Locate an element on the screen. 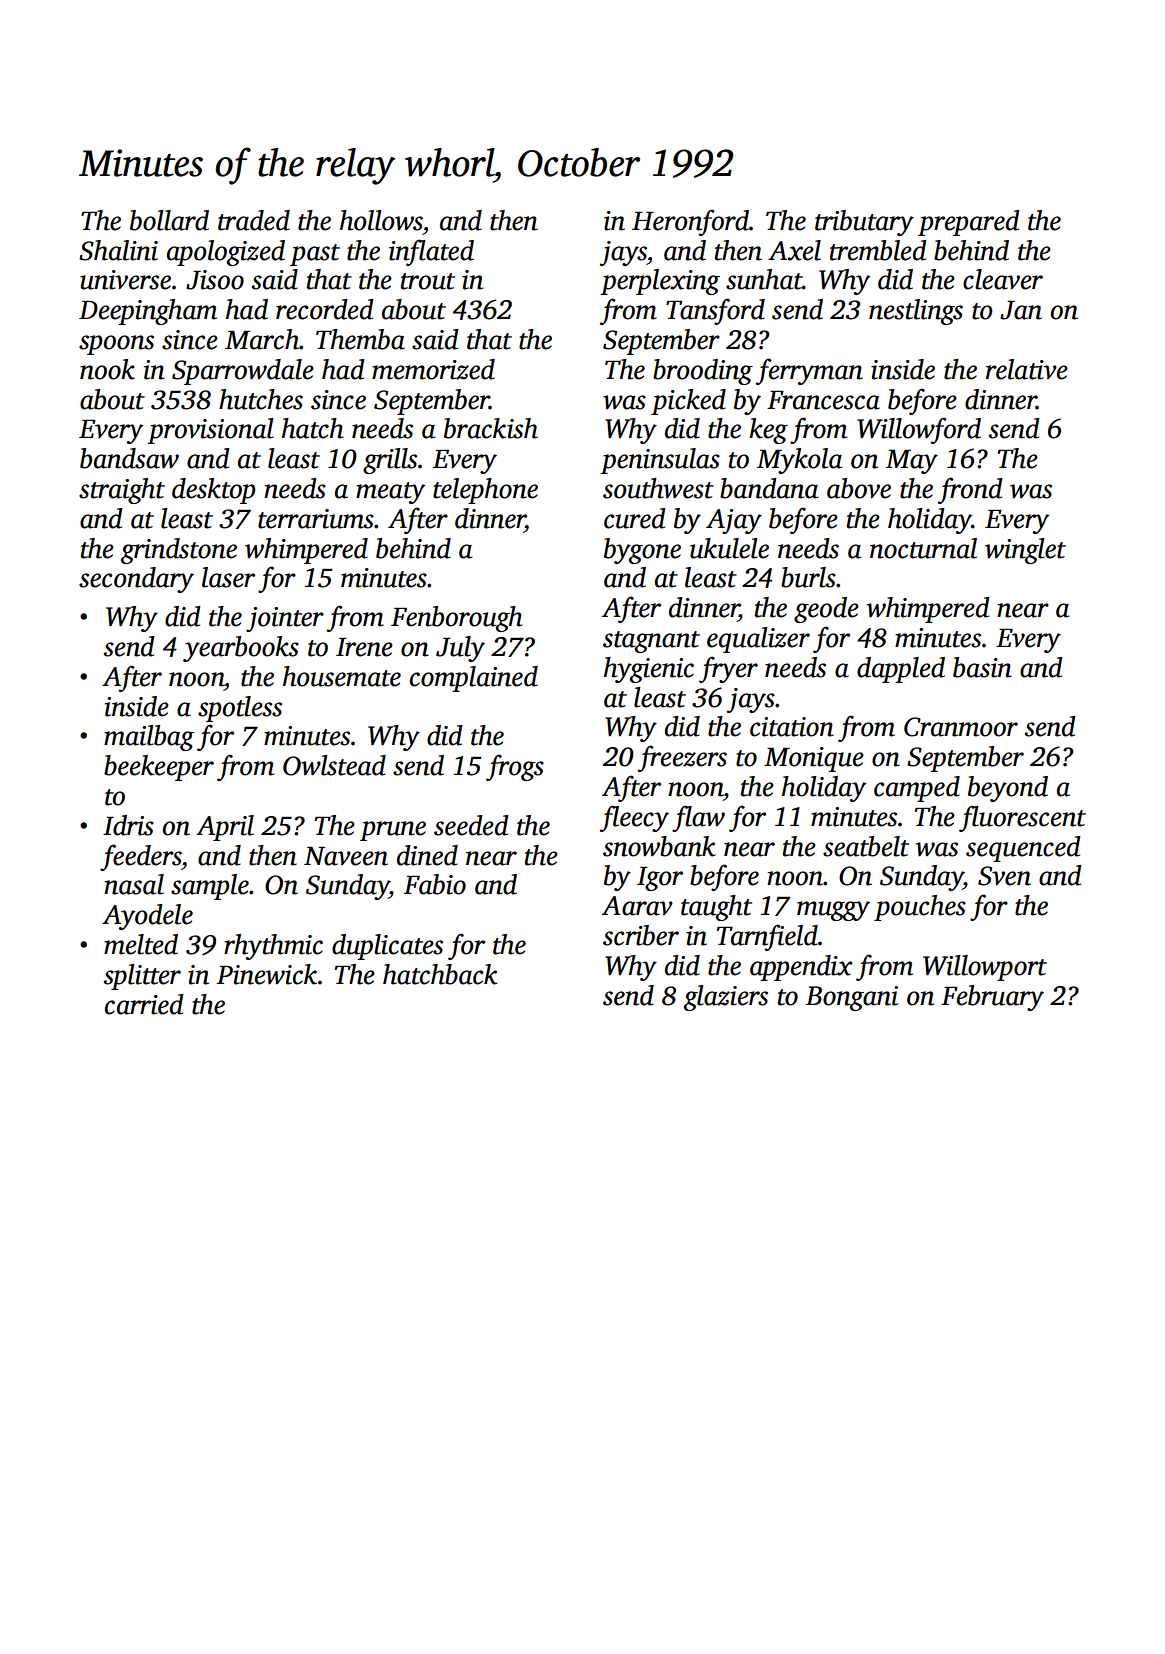 The height and width of the screenshot is (1654, 1165). brackish is located at coordinates (491, 428).
